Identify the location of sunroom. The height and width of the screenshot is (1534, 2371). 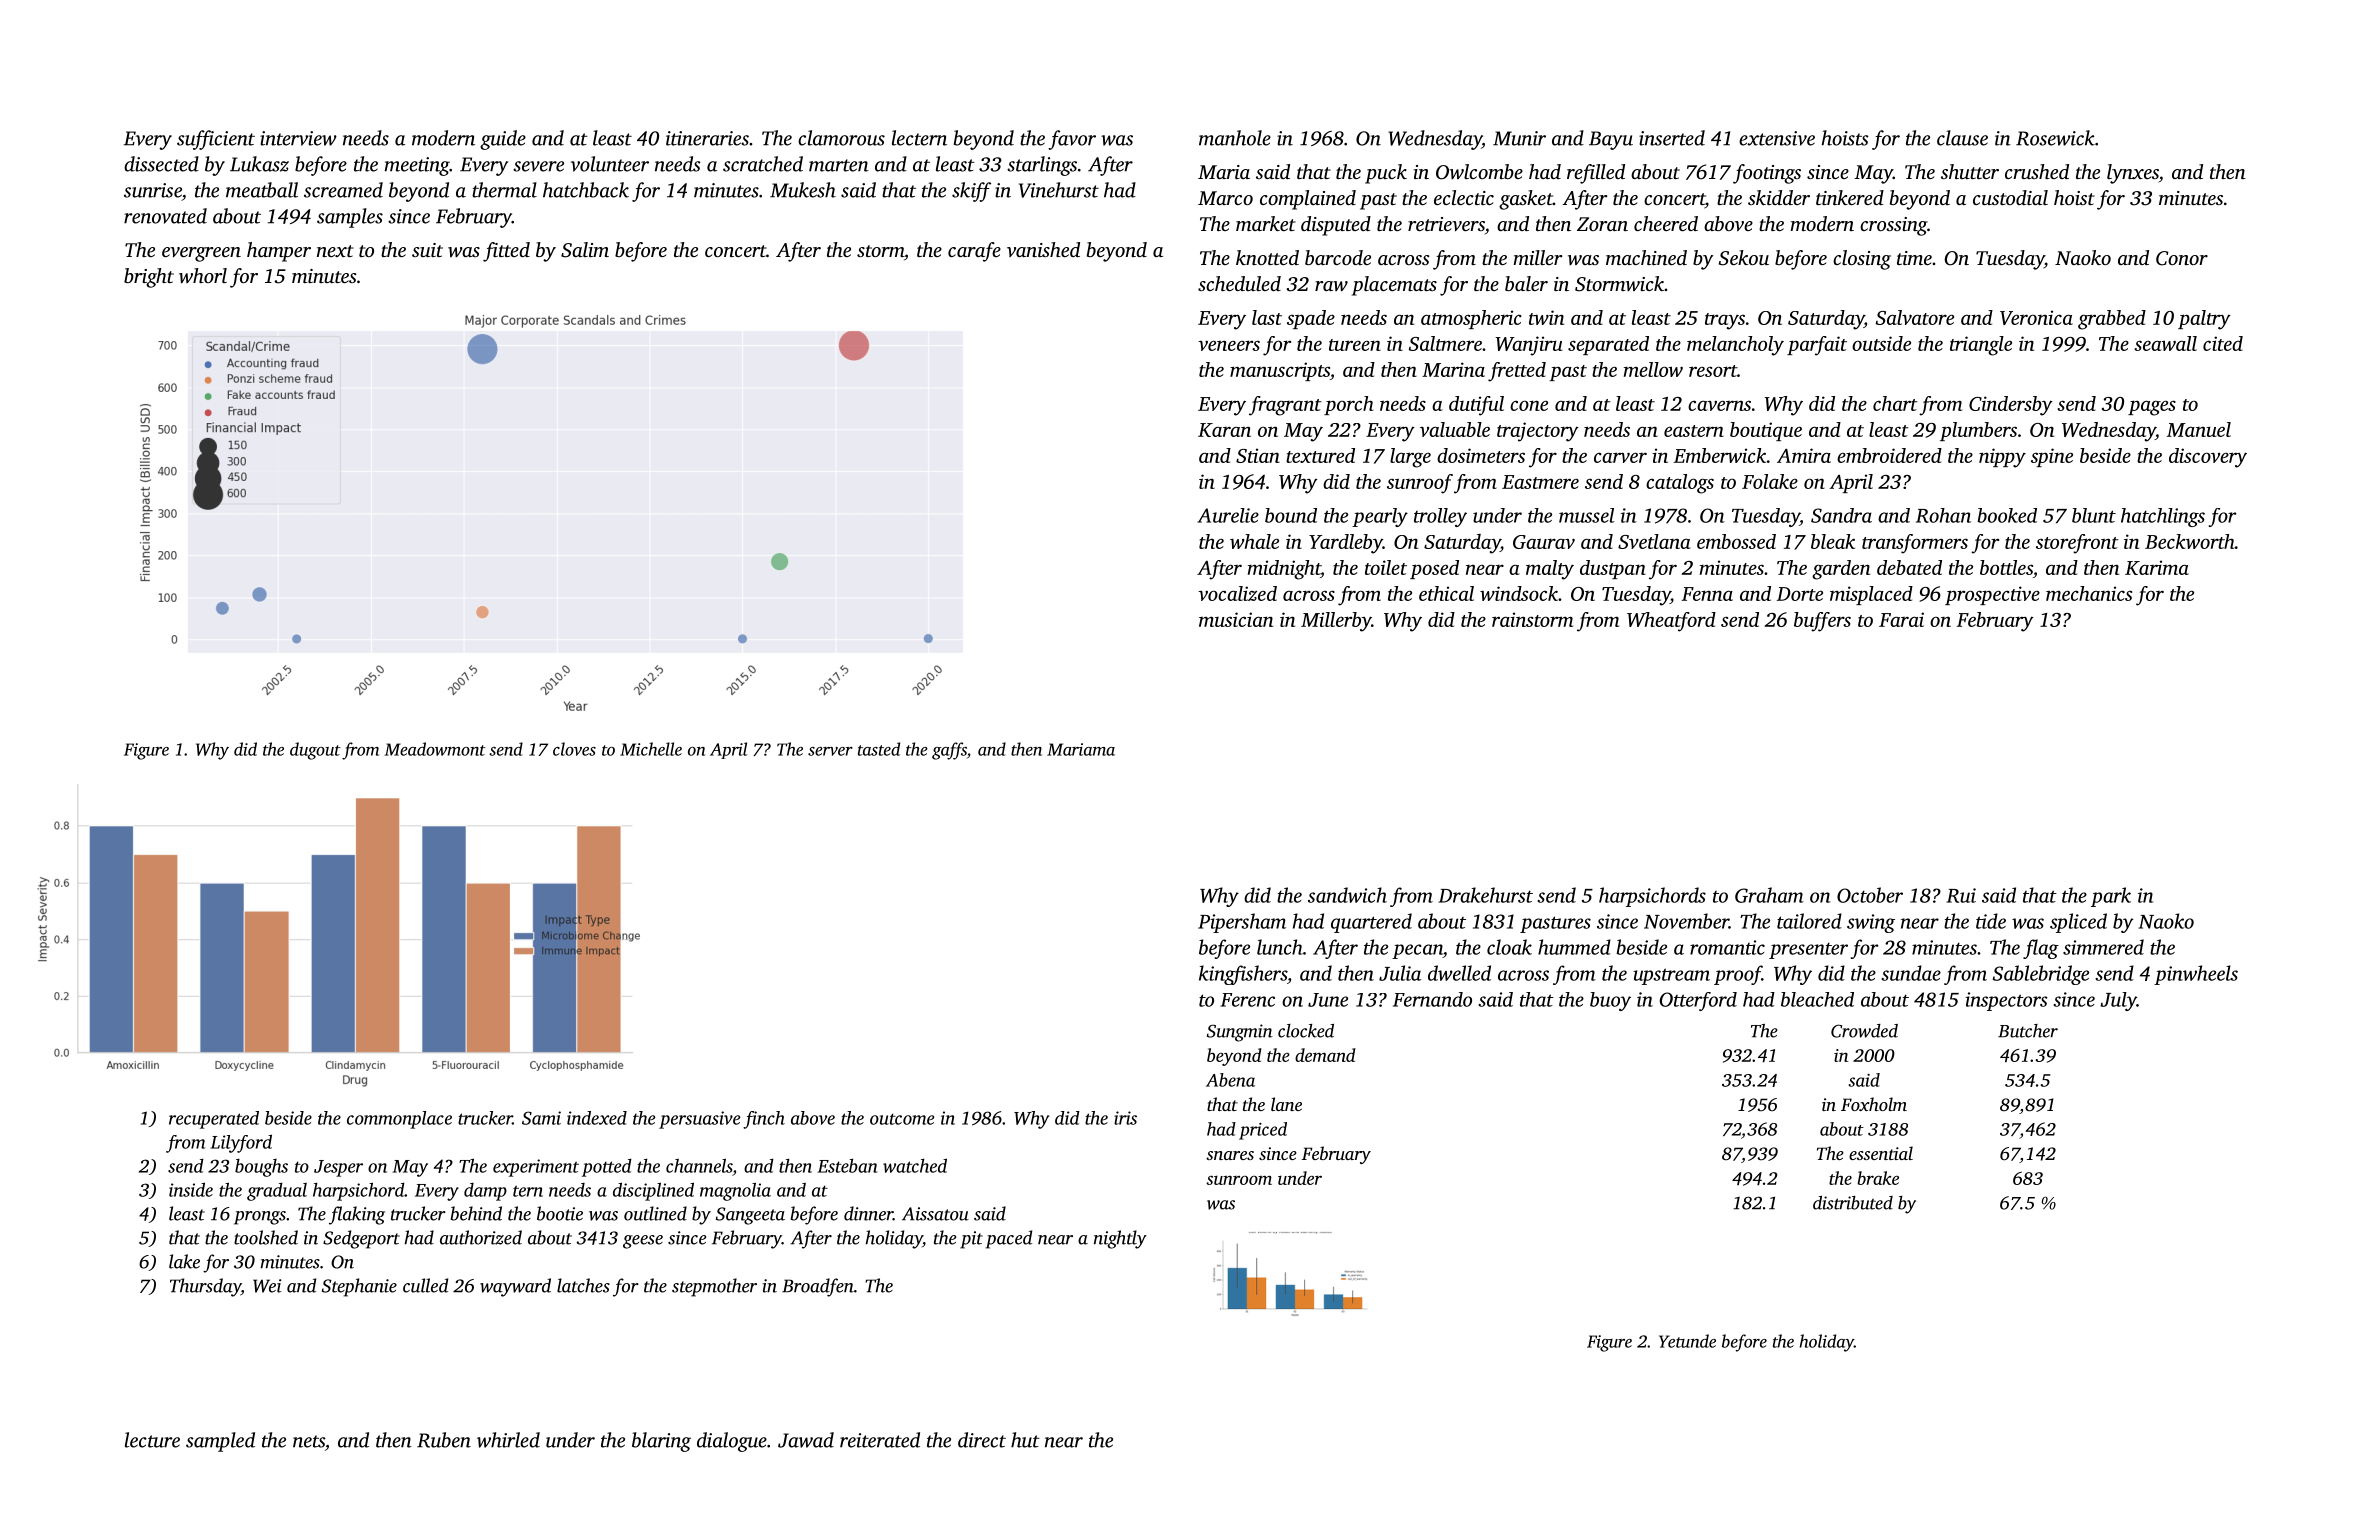
(1239, 1180).
